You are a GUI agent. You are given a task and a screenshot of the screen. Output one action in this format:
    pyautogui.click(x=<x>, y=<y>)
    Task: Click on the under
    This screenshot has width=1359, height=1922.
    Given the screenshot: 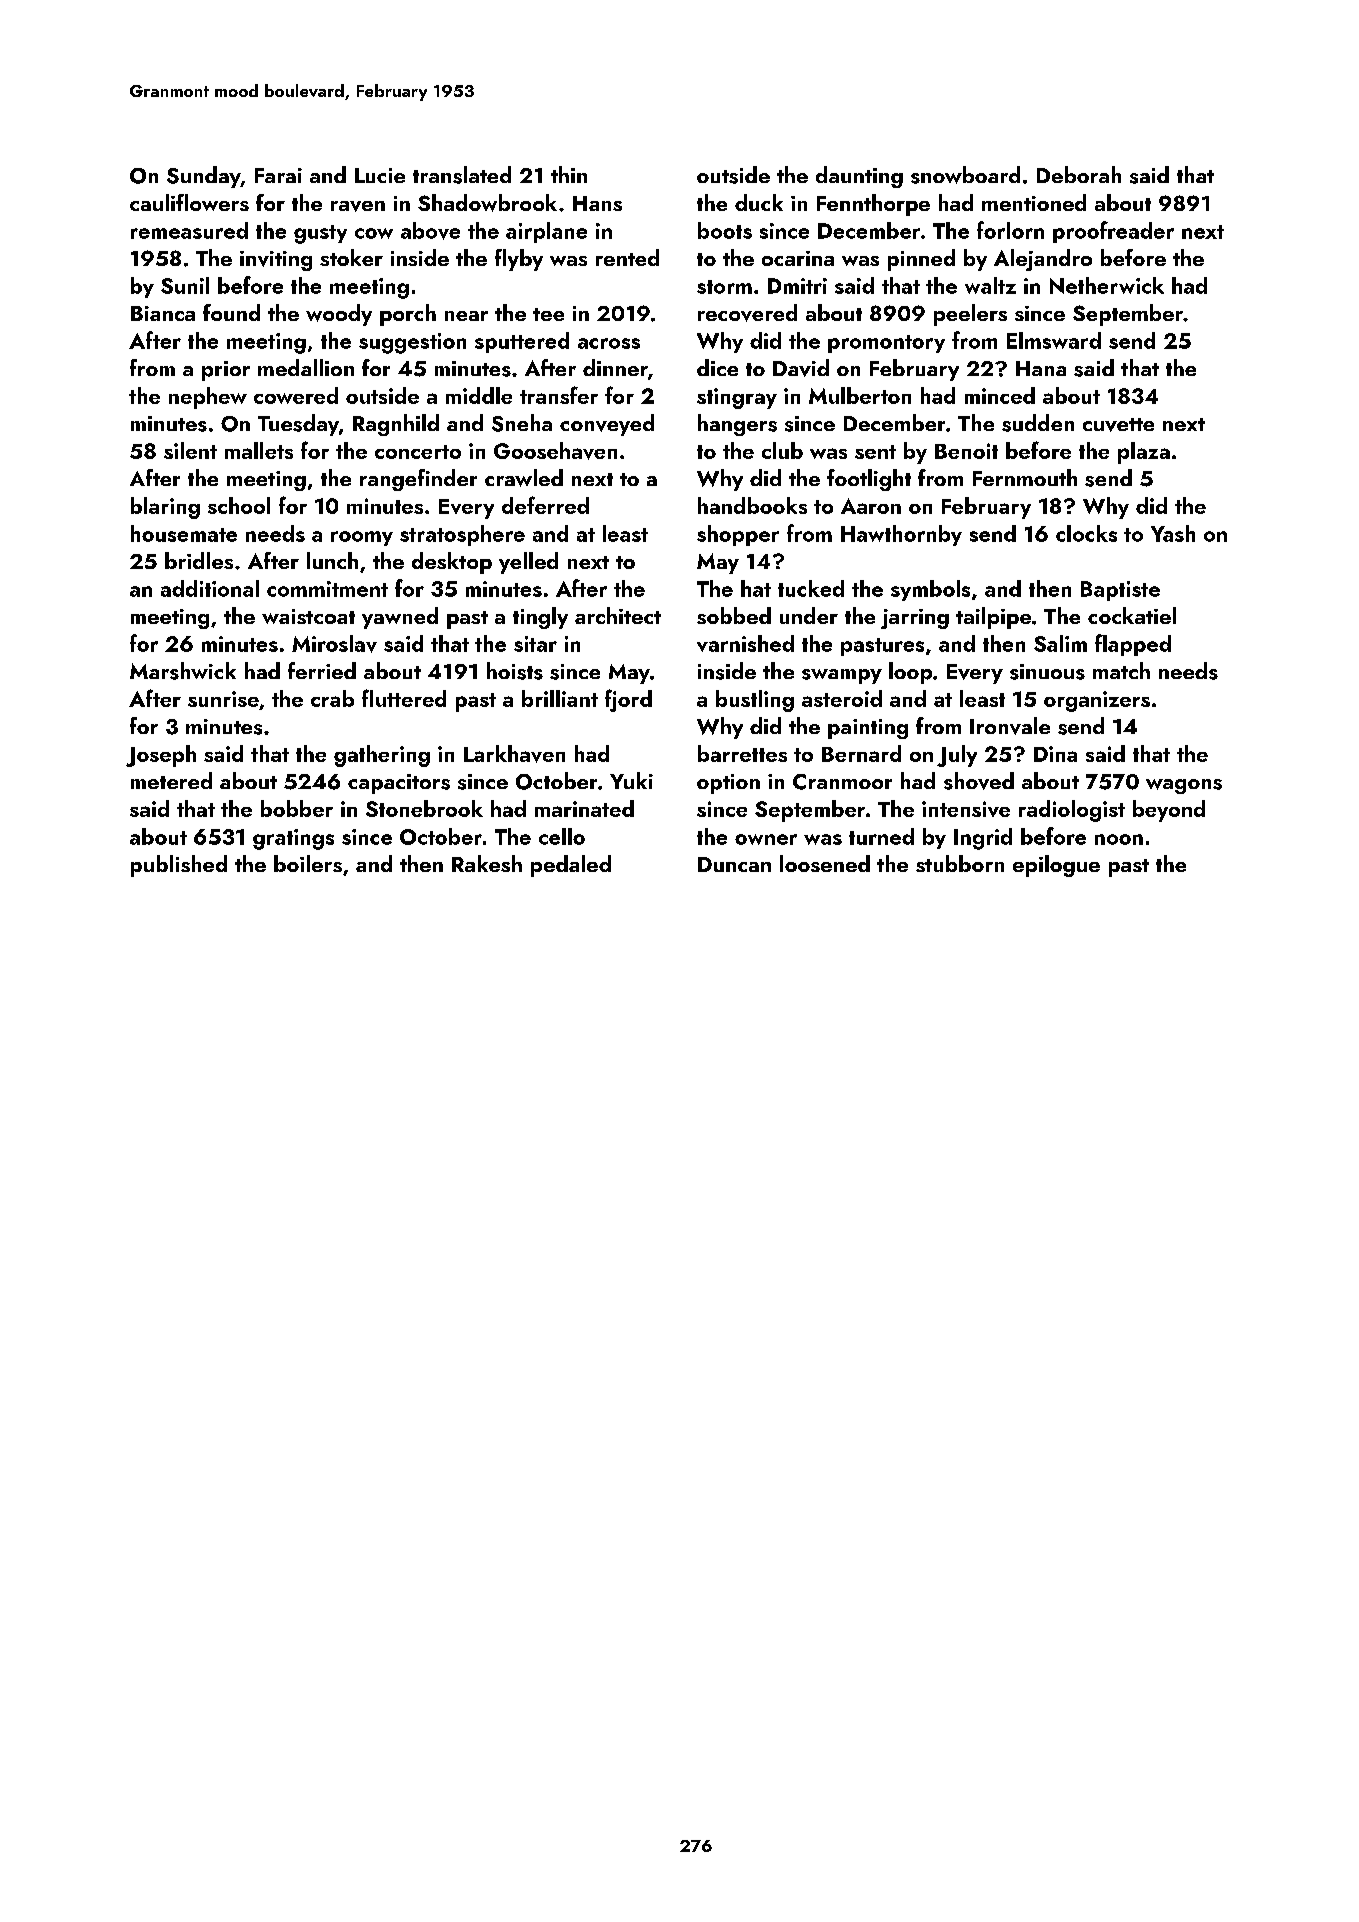 What is the action you would take?
    pyautogui.click(x=809, y=615)
